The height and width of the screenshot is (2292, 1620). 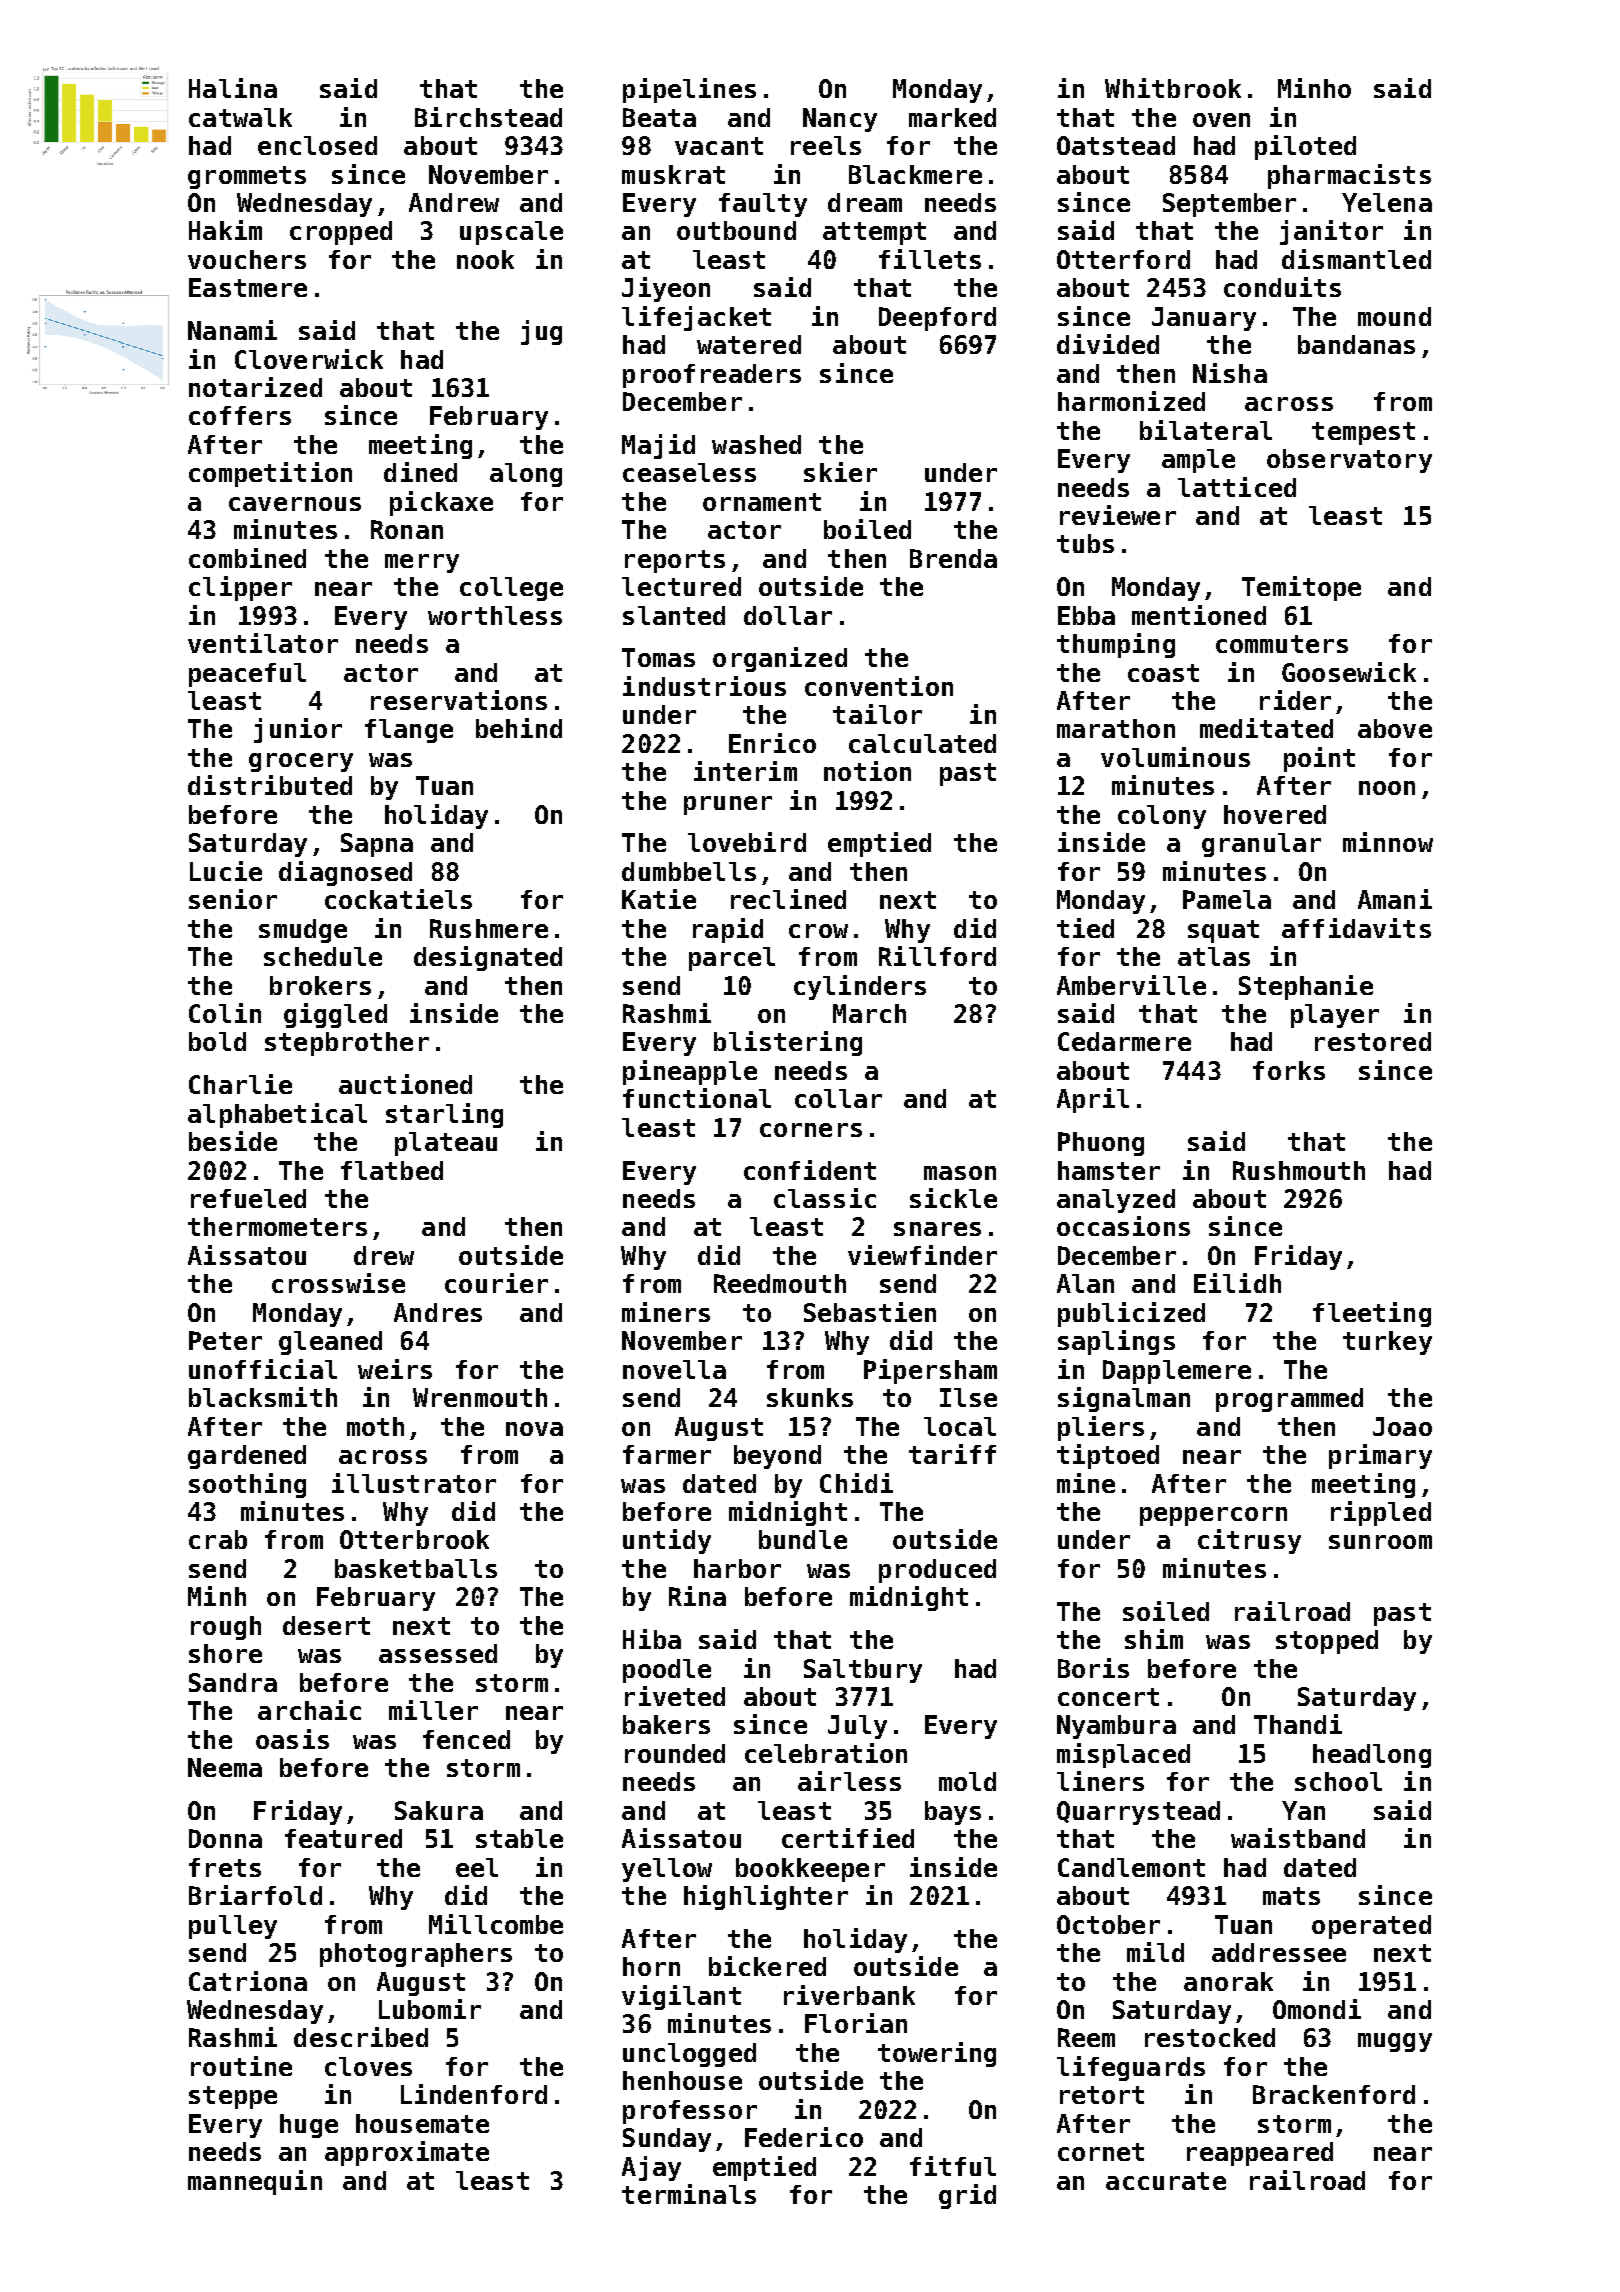 What do you see at coordinates (407, 2153) in the screenshot?
I see `approximate` at bounding box center [407, 2153].
